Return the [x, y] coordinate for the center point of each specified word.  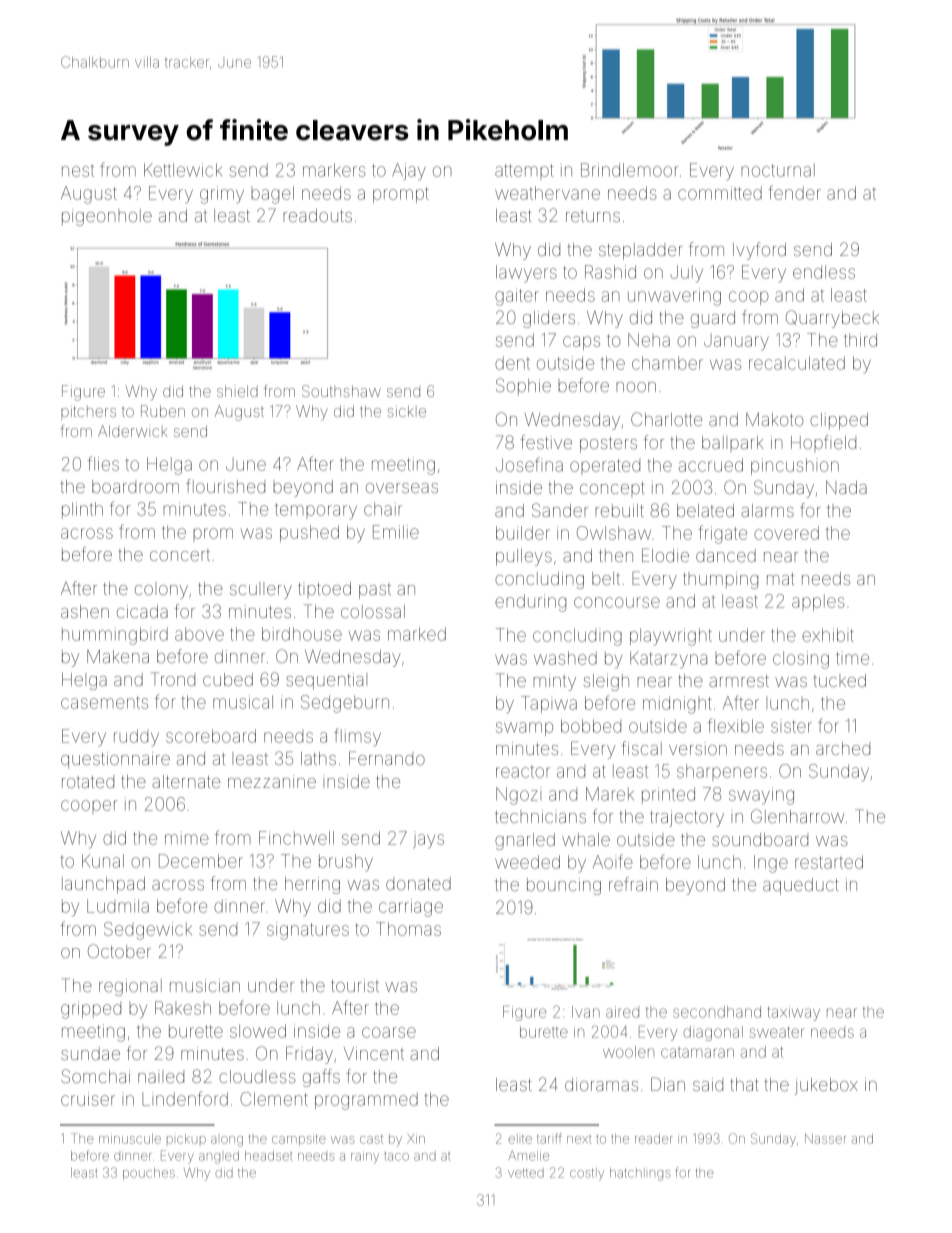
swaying [761, 796]
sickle [406, 411]
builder [523, 533]
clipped [839, 421]
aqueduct [801, 886]
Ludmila [118, 906]
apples [818, 602]
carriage [411, 908]
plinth [82, 510]
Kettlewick [183, 170]
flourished [225, 486]
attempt [524, 172]
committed [720, 193]
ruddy [136, 738]
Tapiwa [549, 704]
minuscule [130, 1139]
